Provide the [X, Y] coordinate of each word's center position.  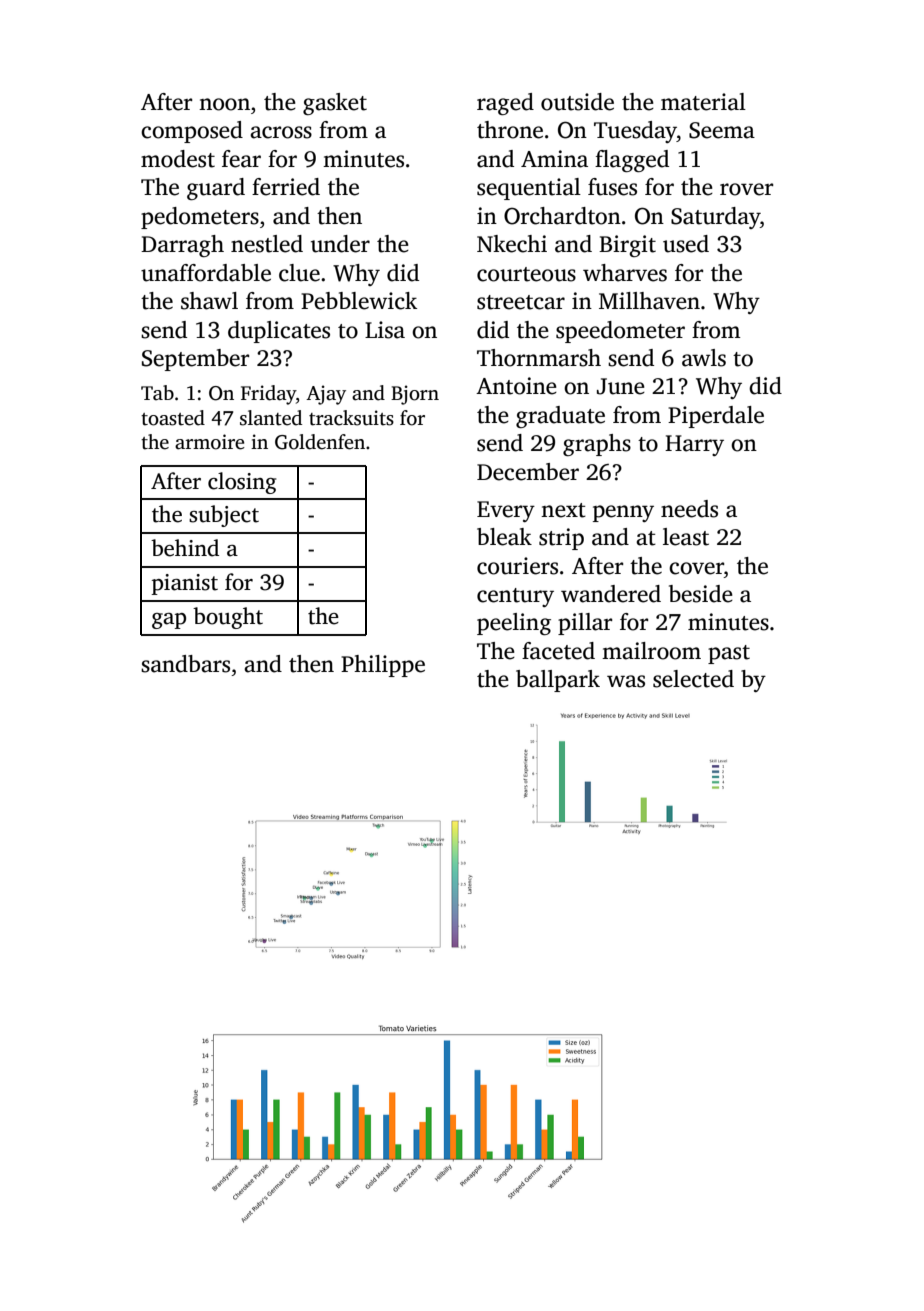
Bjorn [415, 395]
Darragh [182, 246]
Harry [694, 445]
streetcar [521, 302]
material [703, 102]
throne [510, 130]
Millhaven [649, 301]
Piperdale [716, 417]
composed [192, 132]
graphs [597, 445]
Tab [157, 392]
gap [169, 621]
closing [242, 483]
